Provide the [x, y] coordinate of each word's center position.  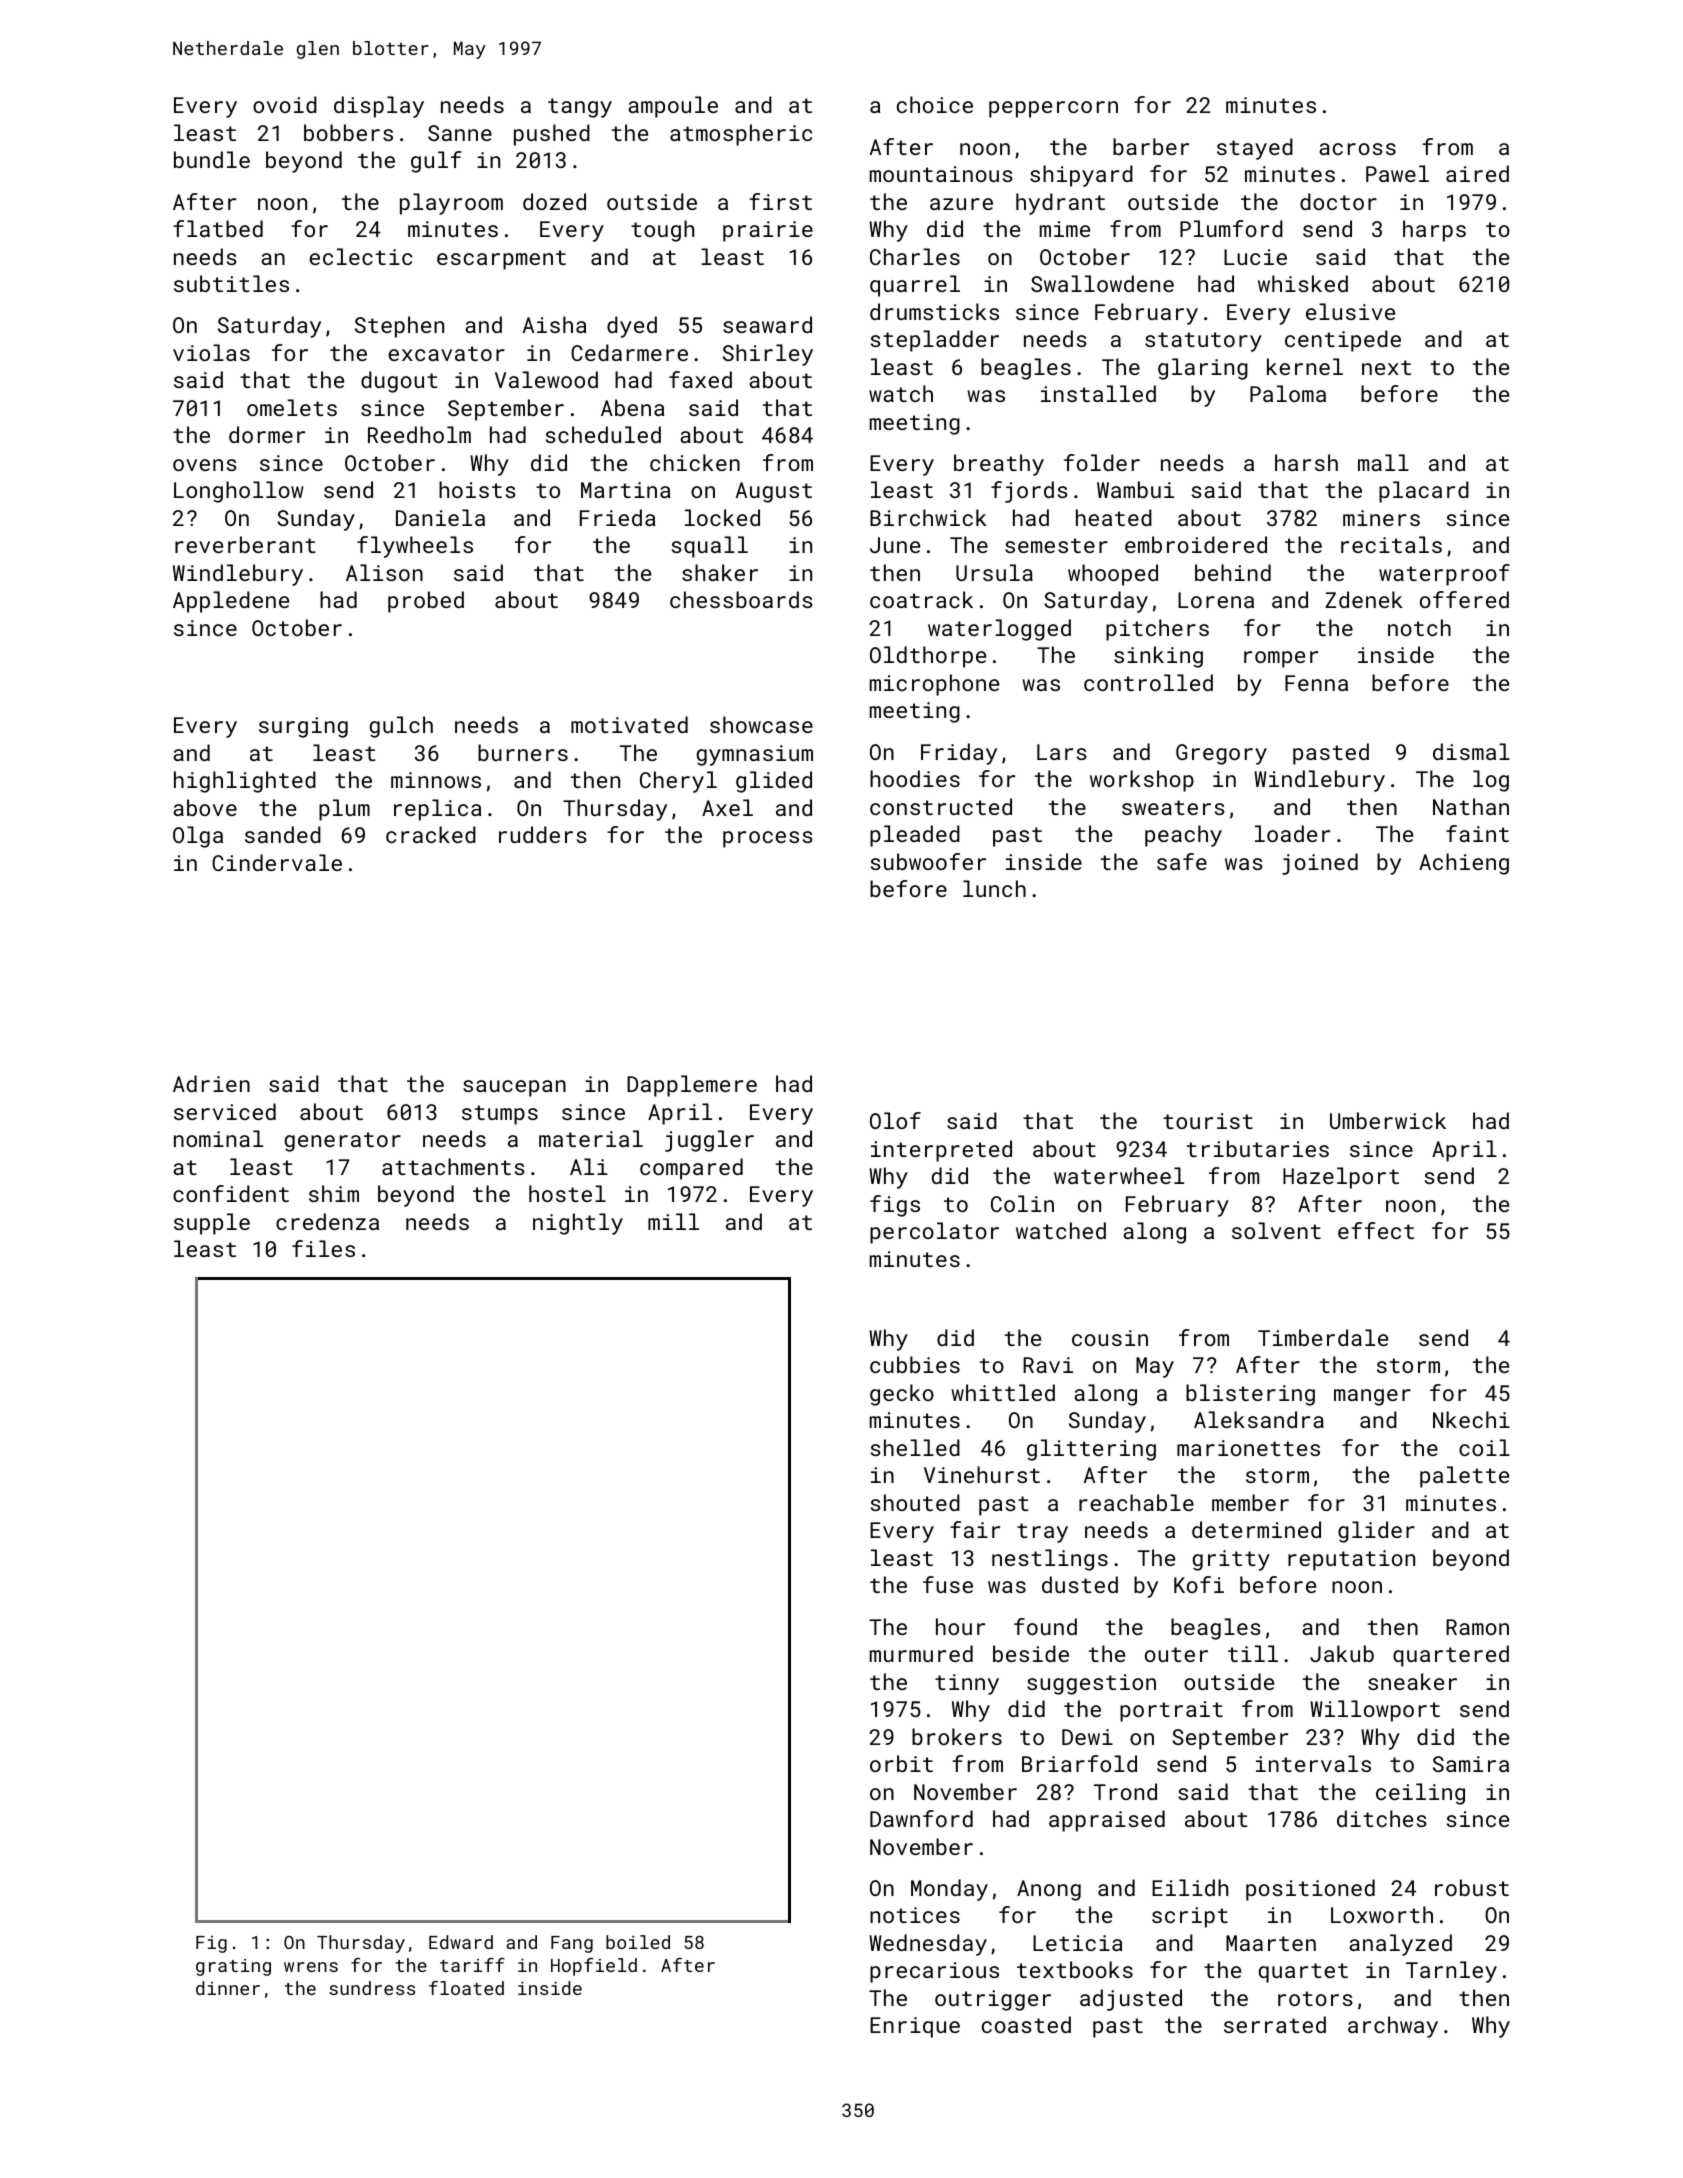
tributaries [1258, 1148]
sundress [372, 1988]
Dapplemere [692, 1086]
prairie [768, 231]
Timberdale [1323, 1337]
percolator [934, 1233]
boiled [638, 1942]
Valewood [546, 379]
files [323, 1248]
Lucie [1255, 257]
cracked [431, 834]
